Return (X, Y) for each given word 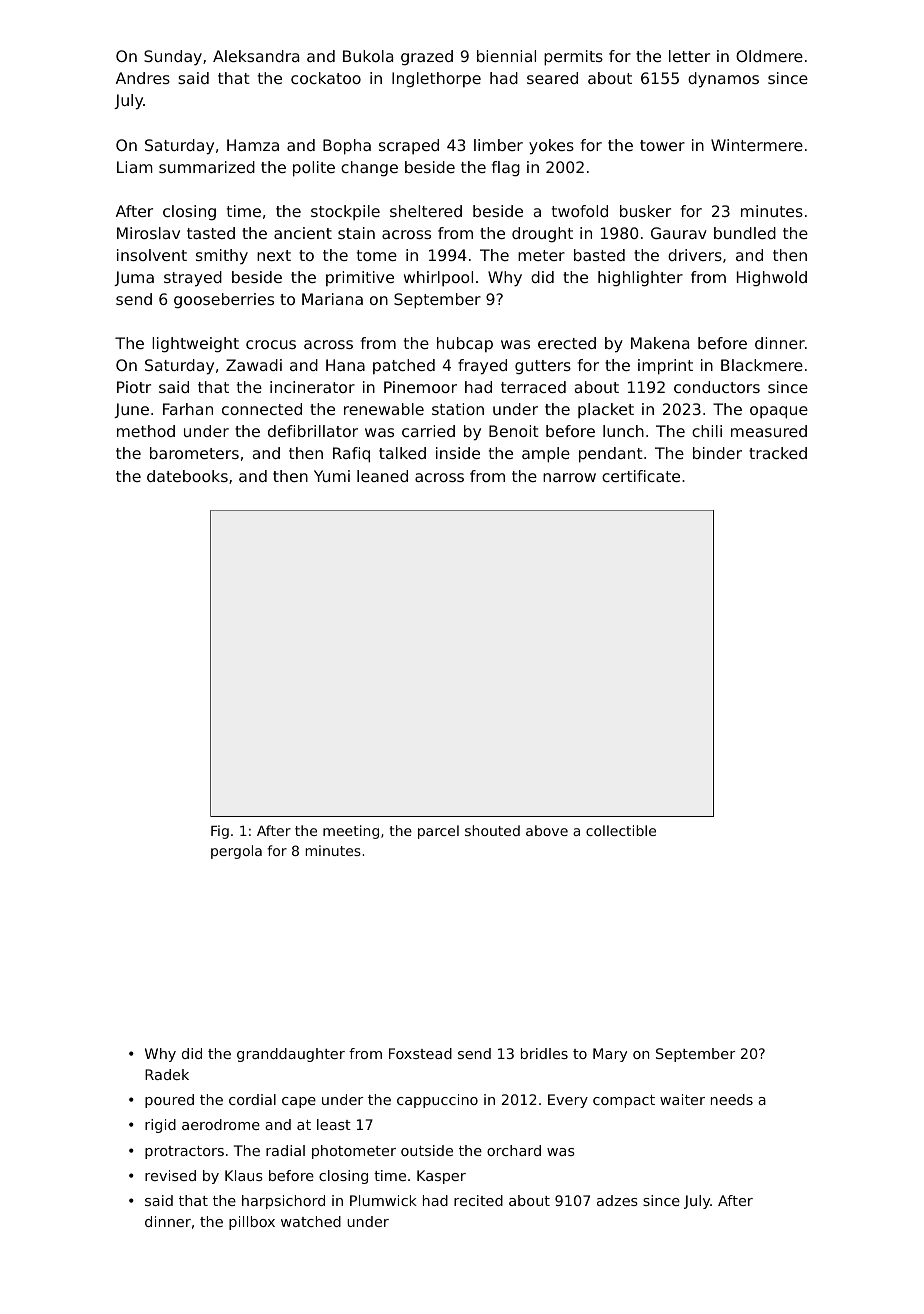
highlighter (640, 279)
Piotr (134, 387)
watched (311, 1221)
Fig (220, 832)
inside (458, 453)
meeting (351, 832)
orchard (514, 1150)
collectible (621, 830)
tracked (778, 453)
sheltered (426, 211)
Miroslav (148, 233)
